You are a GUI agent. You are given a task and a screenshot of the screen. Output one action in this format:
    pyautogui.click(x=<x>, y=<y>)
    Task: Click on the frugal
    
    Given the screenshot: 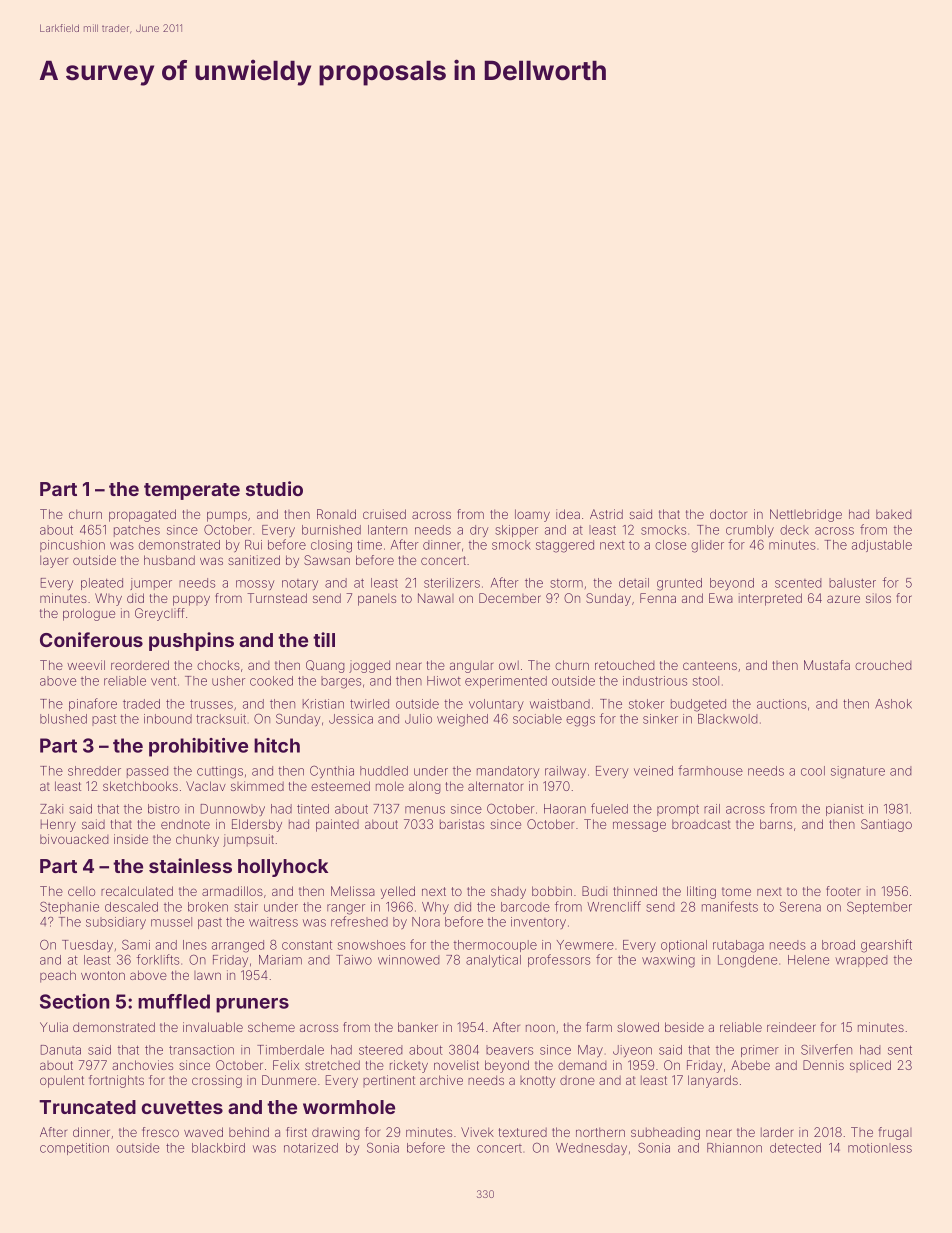 What is the action you would take?
    pyautogui.click(x=895, y=1133)
